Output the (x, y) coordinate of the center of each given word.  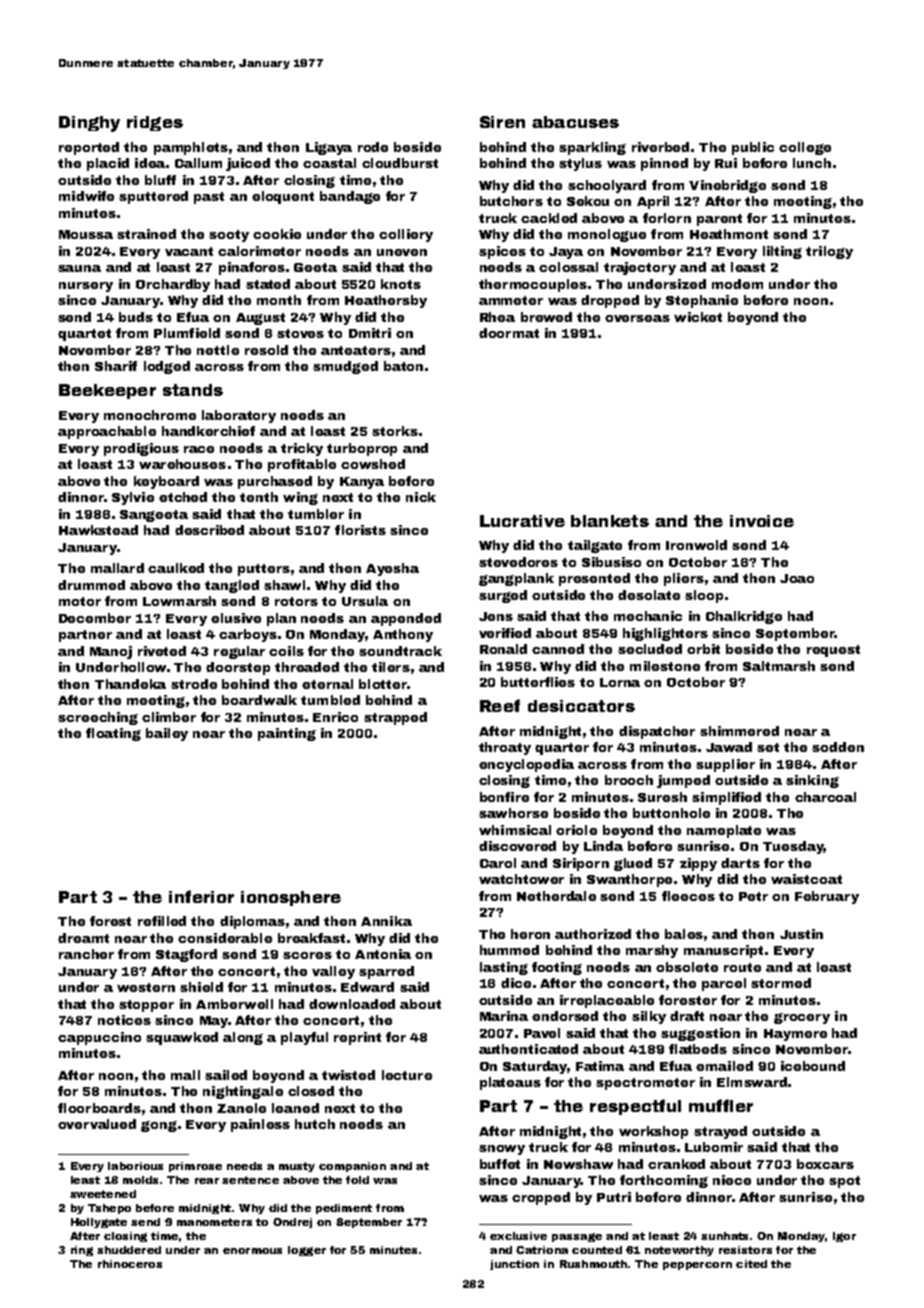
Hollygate (99, 1223)
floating (113, 734)
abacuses (575, 122)
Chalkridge (744, 617)
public (753, 148)
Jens (496, 616)
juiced (248, 164)
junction (514, 1265)
